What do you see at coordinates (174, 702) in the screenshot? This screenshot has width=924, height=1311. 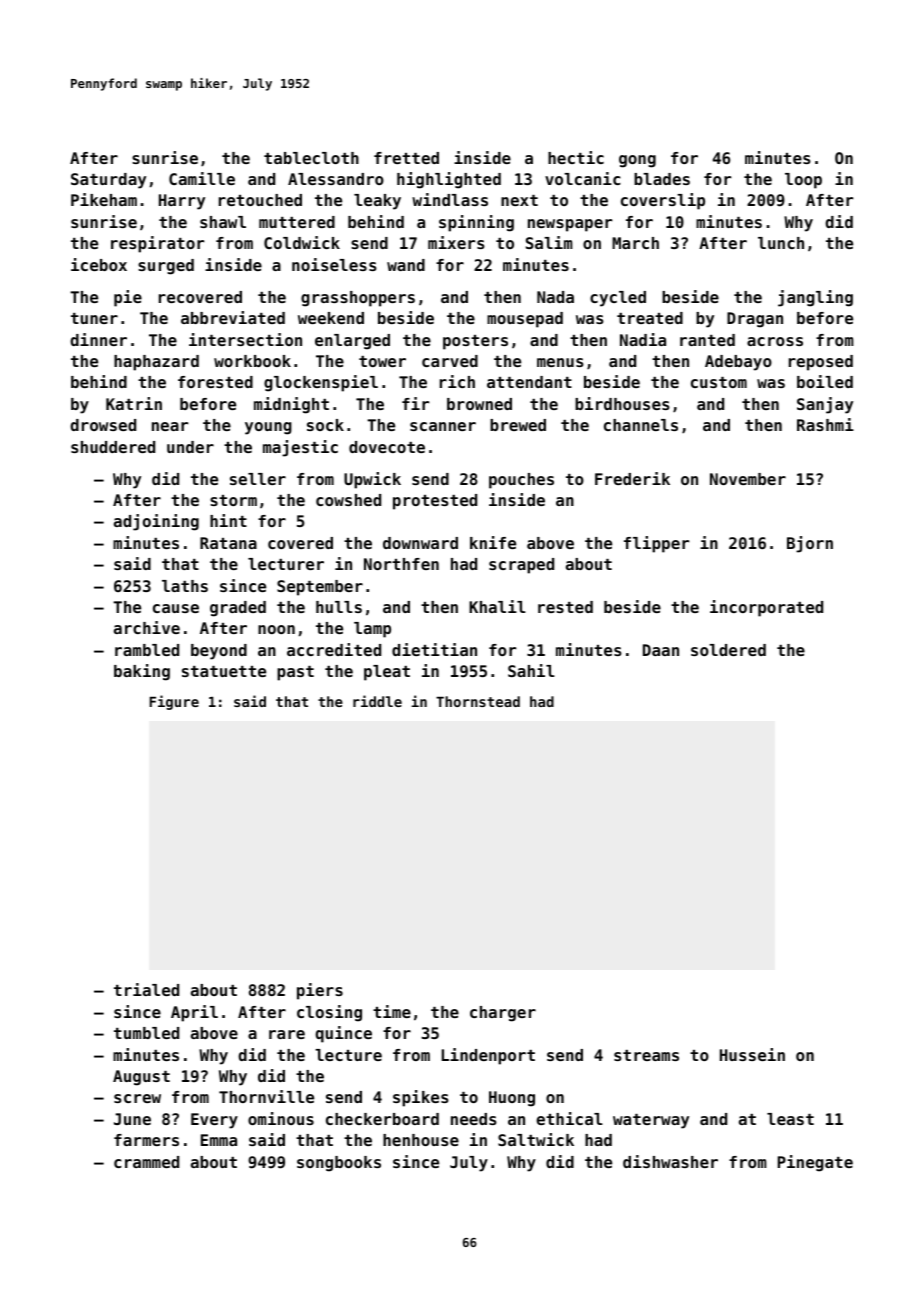 I see `Figure` at bounding box center [174, 702].
